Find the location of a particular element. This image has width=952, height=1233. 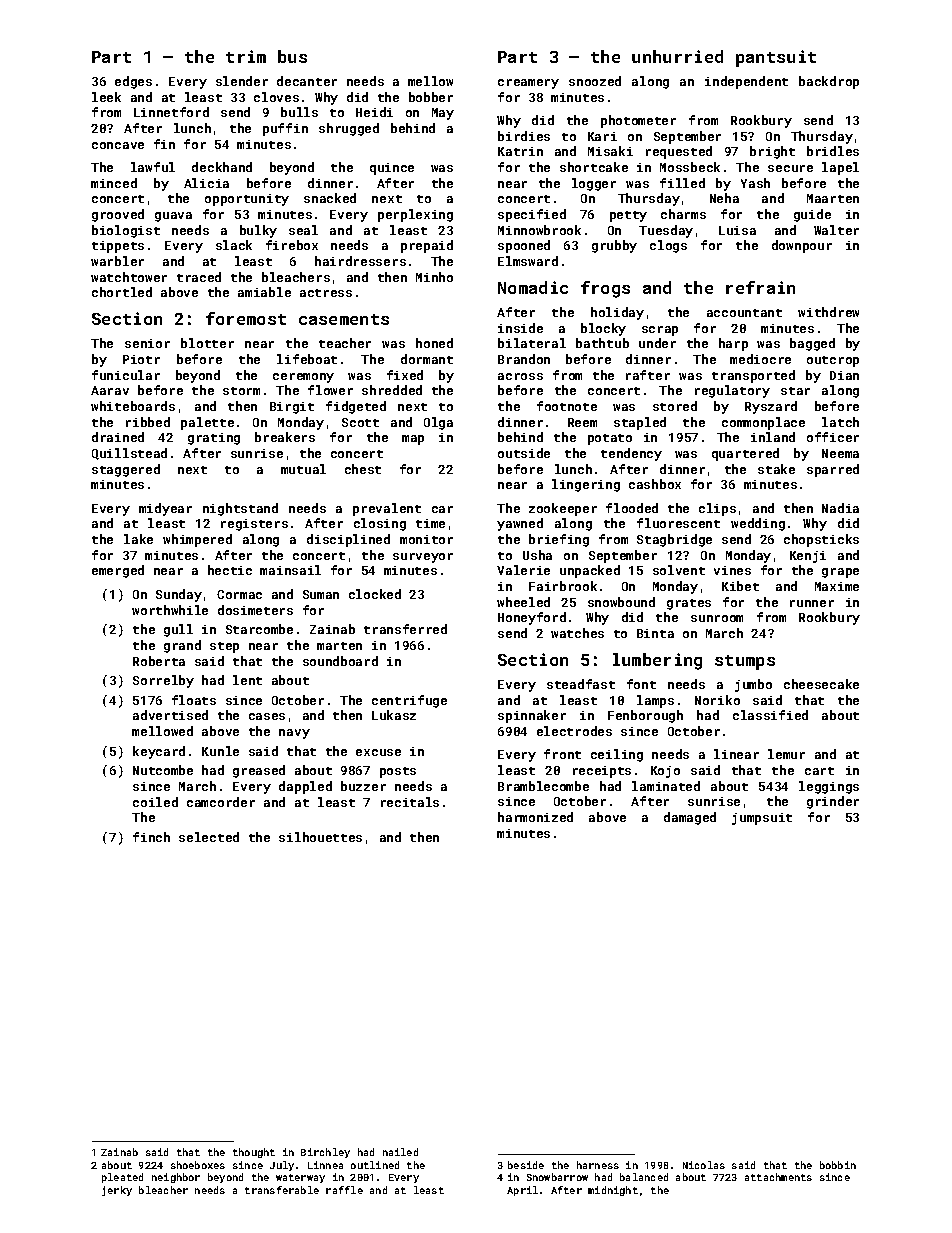

pleated is located at coordinates (122, 1178).
